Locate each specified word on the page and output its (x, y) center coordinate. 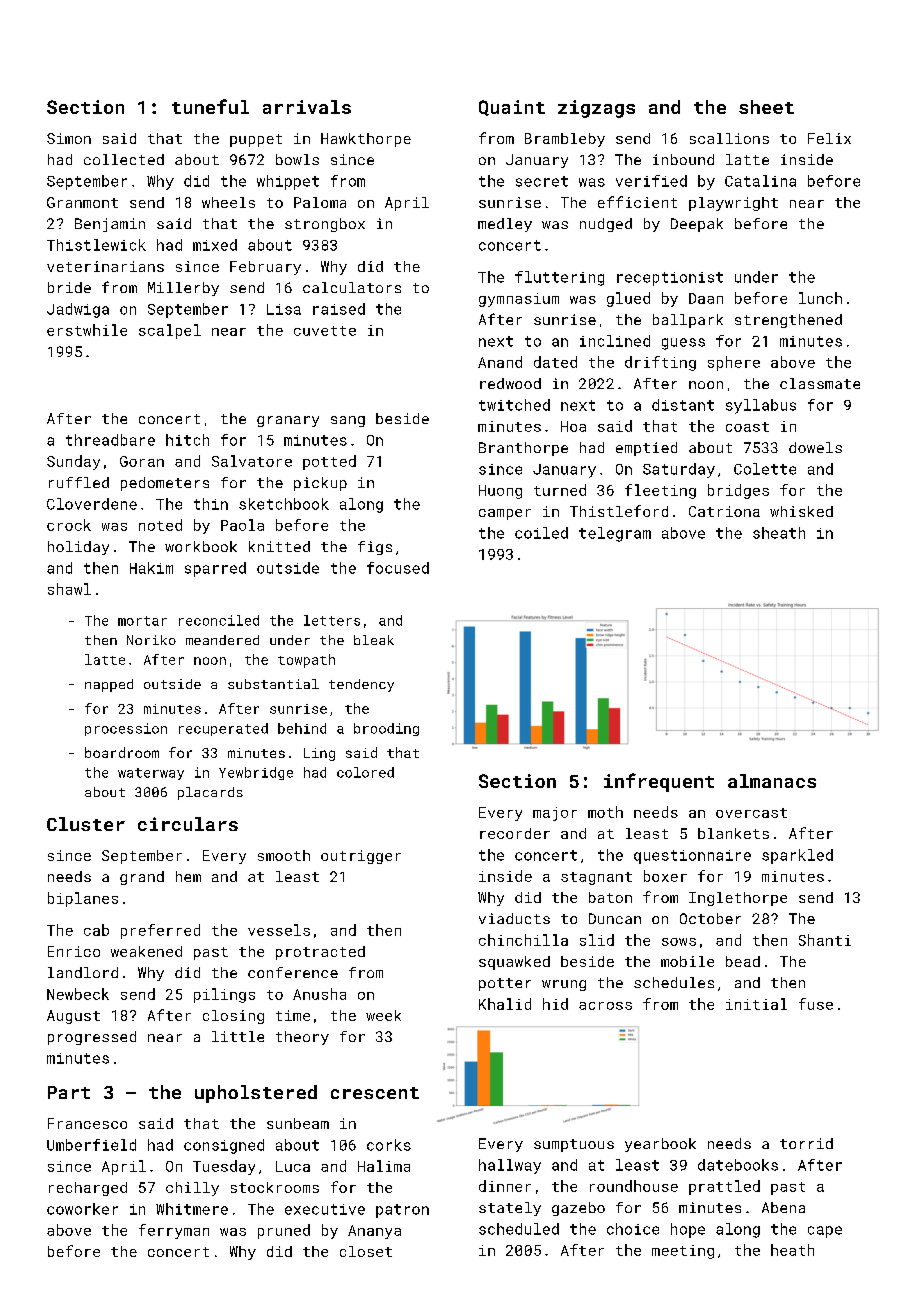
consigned (224, 1146)
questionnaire (692, 857)
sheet (766, 107)
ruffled (79, 482)
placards (210, 793)
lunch (820, 298)
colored (365, 772)
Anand (500, 362)
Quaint (512, 108)
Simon (69, 138)
